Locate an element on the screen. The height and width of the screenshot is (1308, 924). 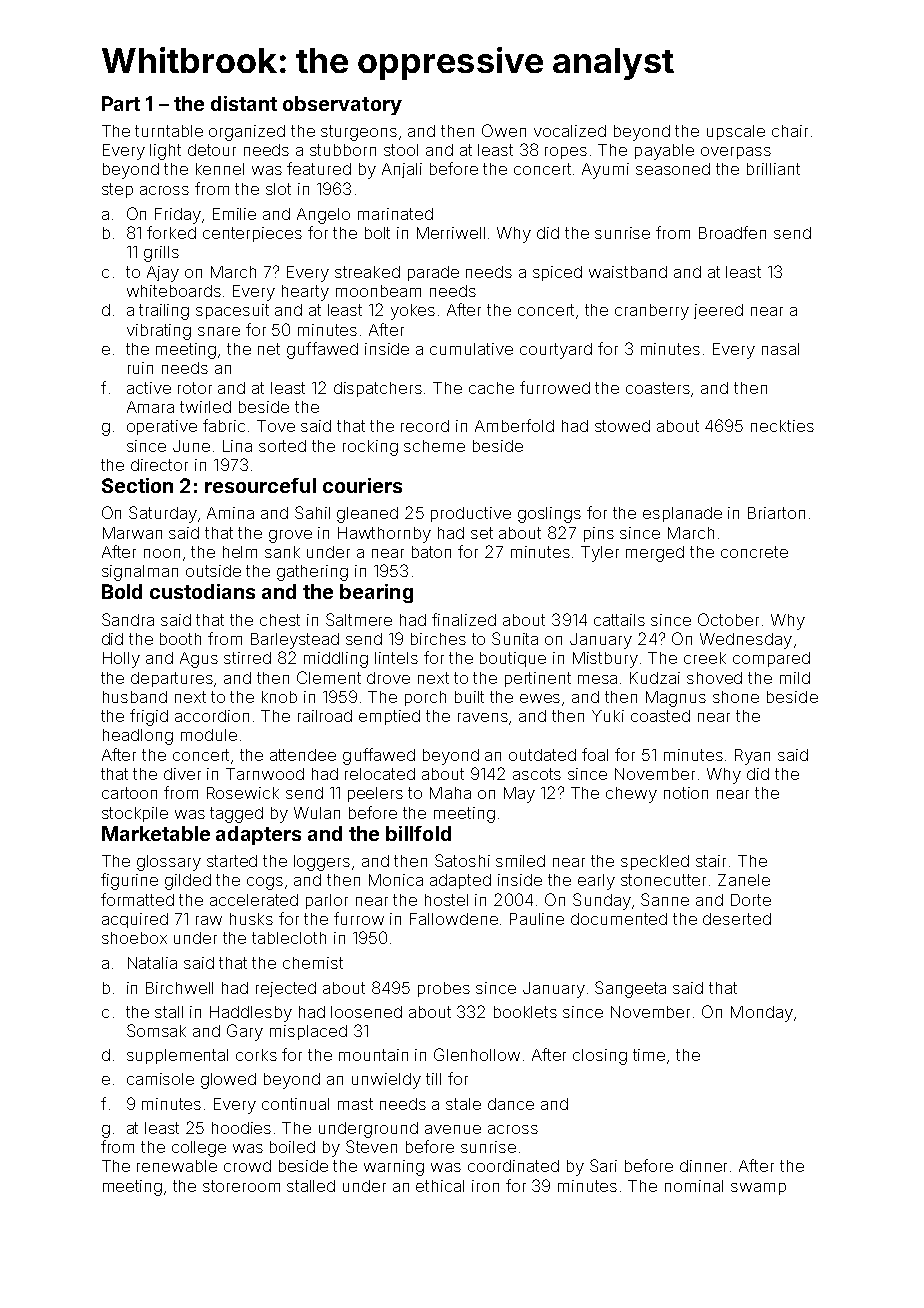
Pauline is located at coordinates (537, 919).
